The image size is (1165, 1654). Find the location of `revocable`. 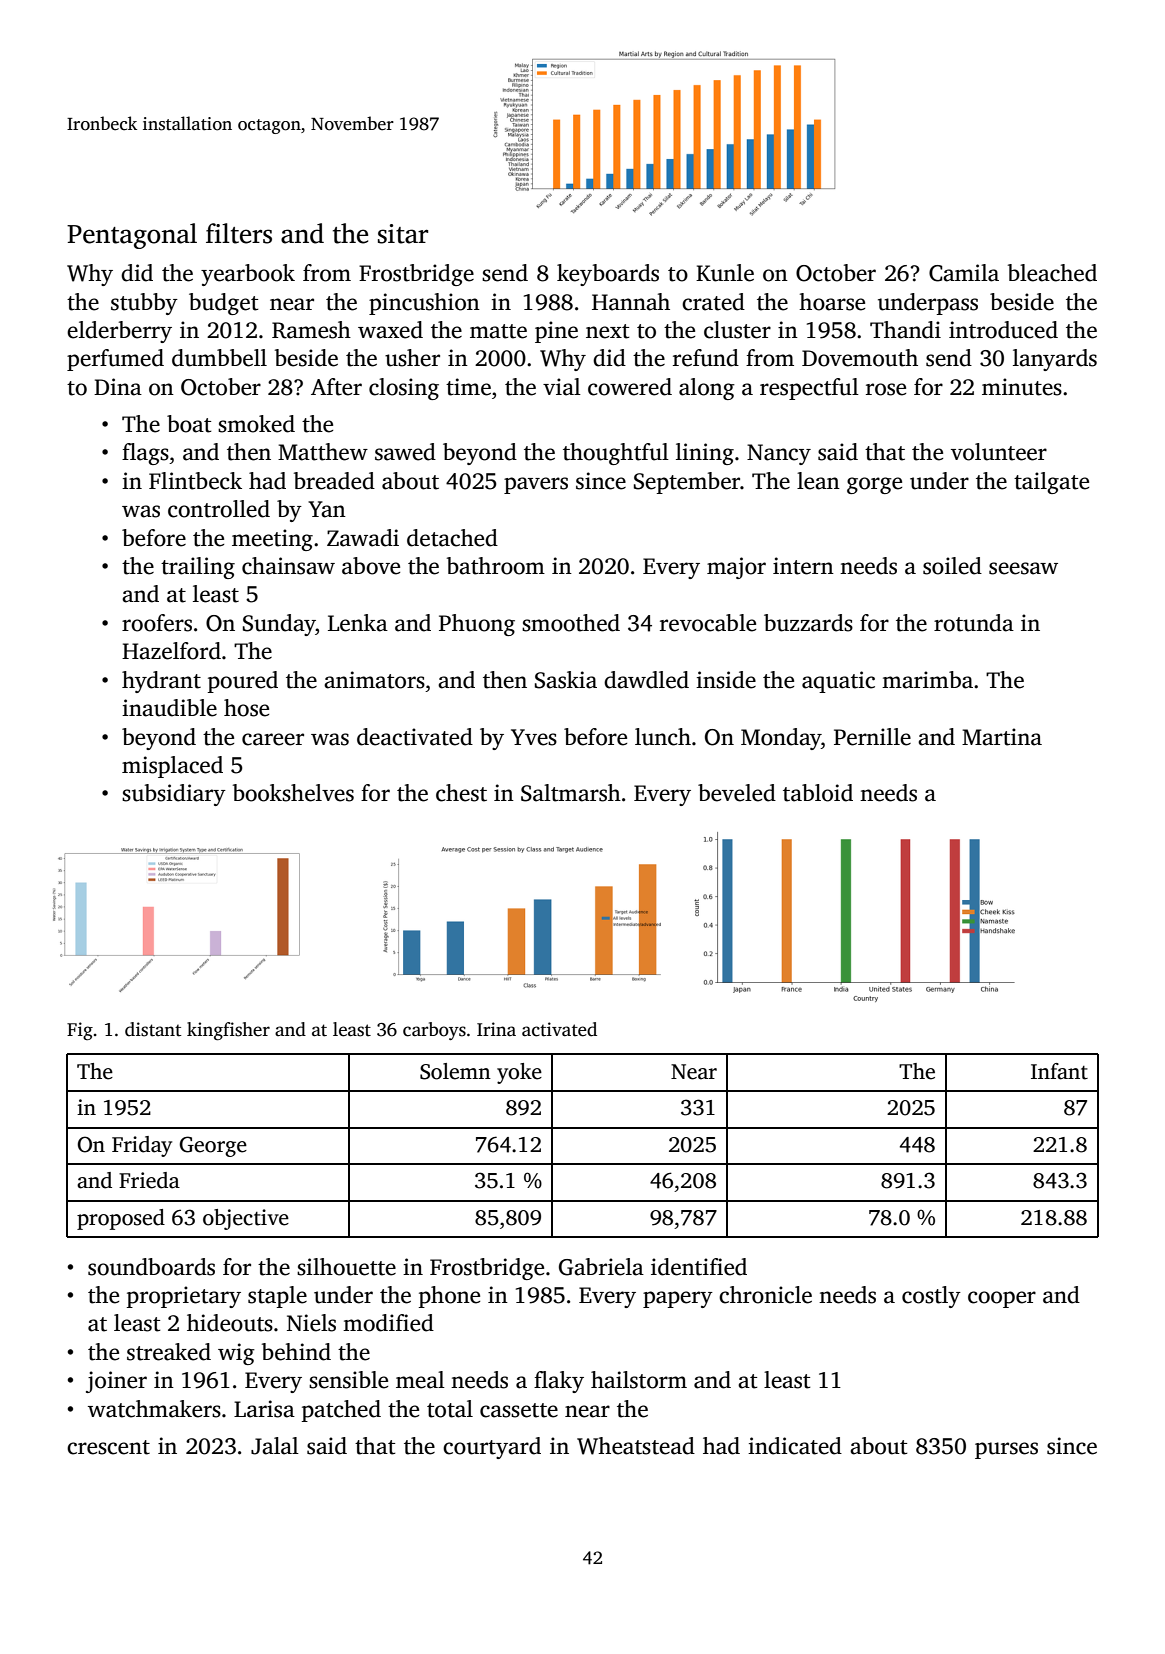

revocable is located at coordinates (708, 623).
